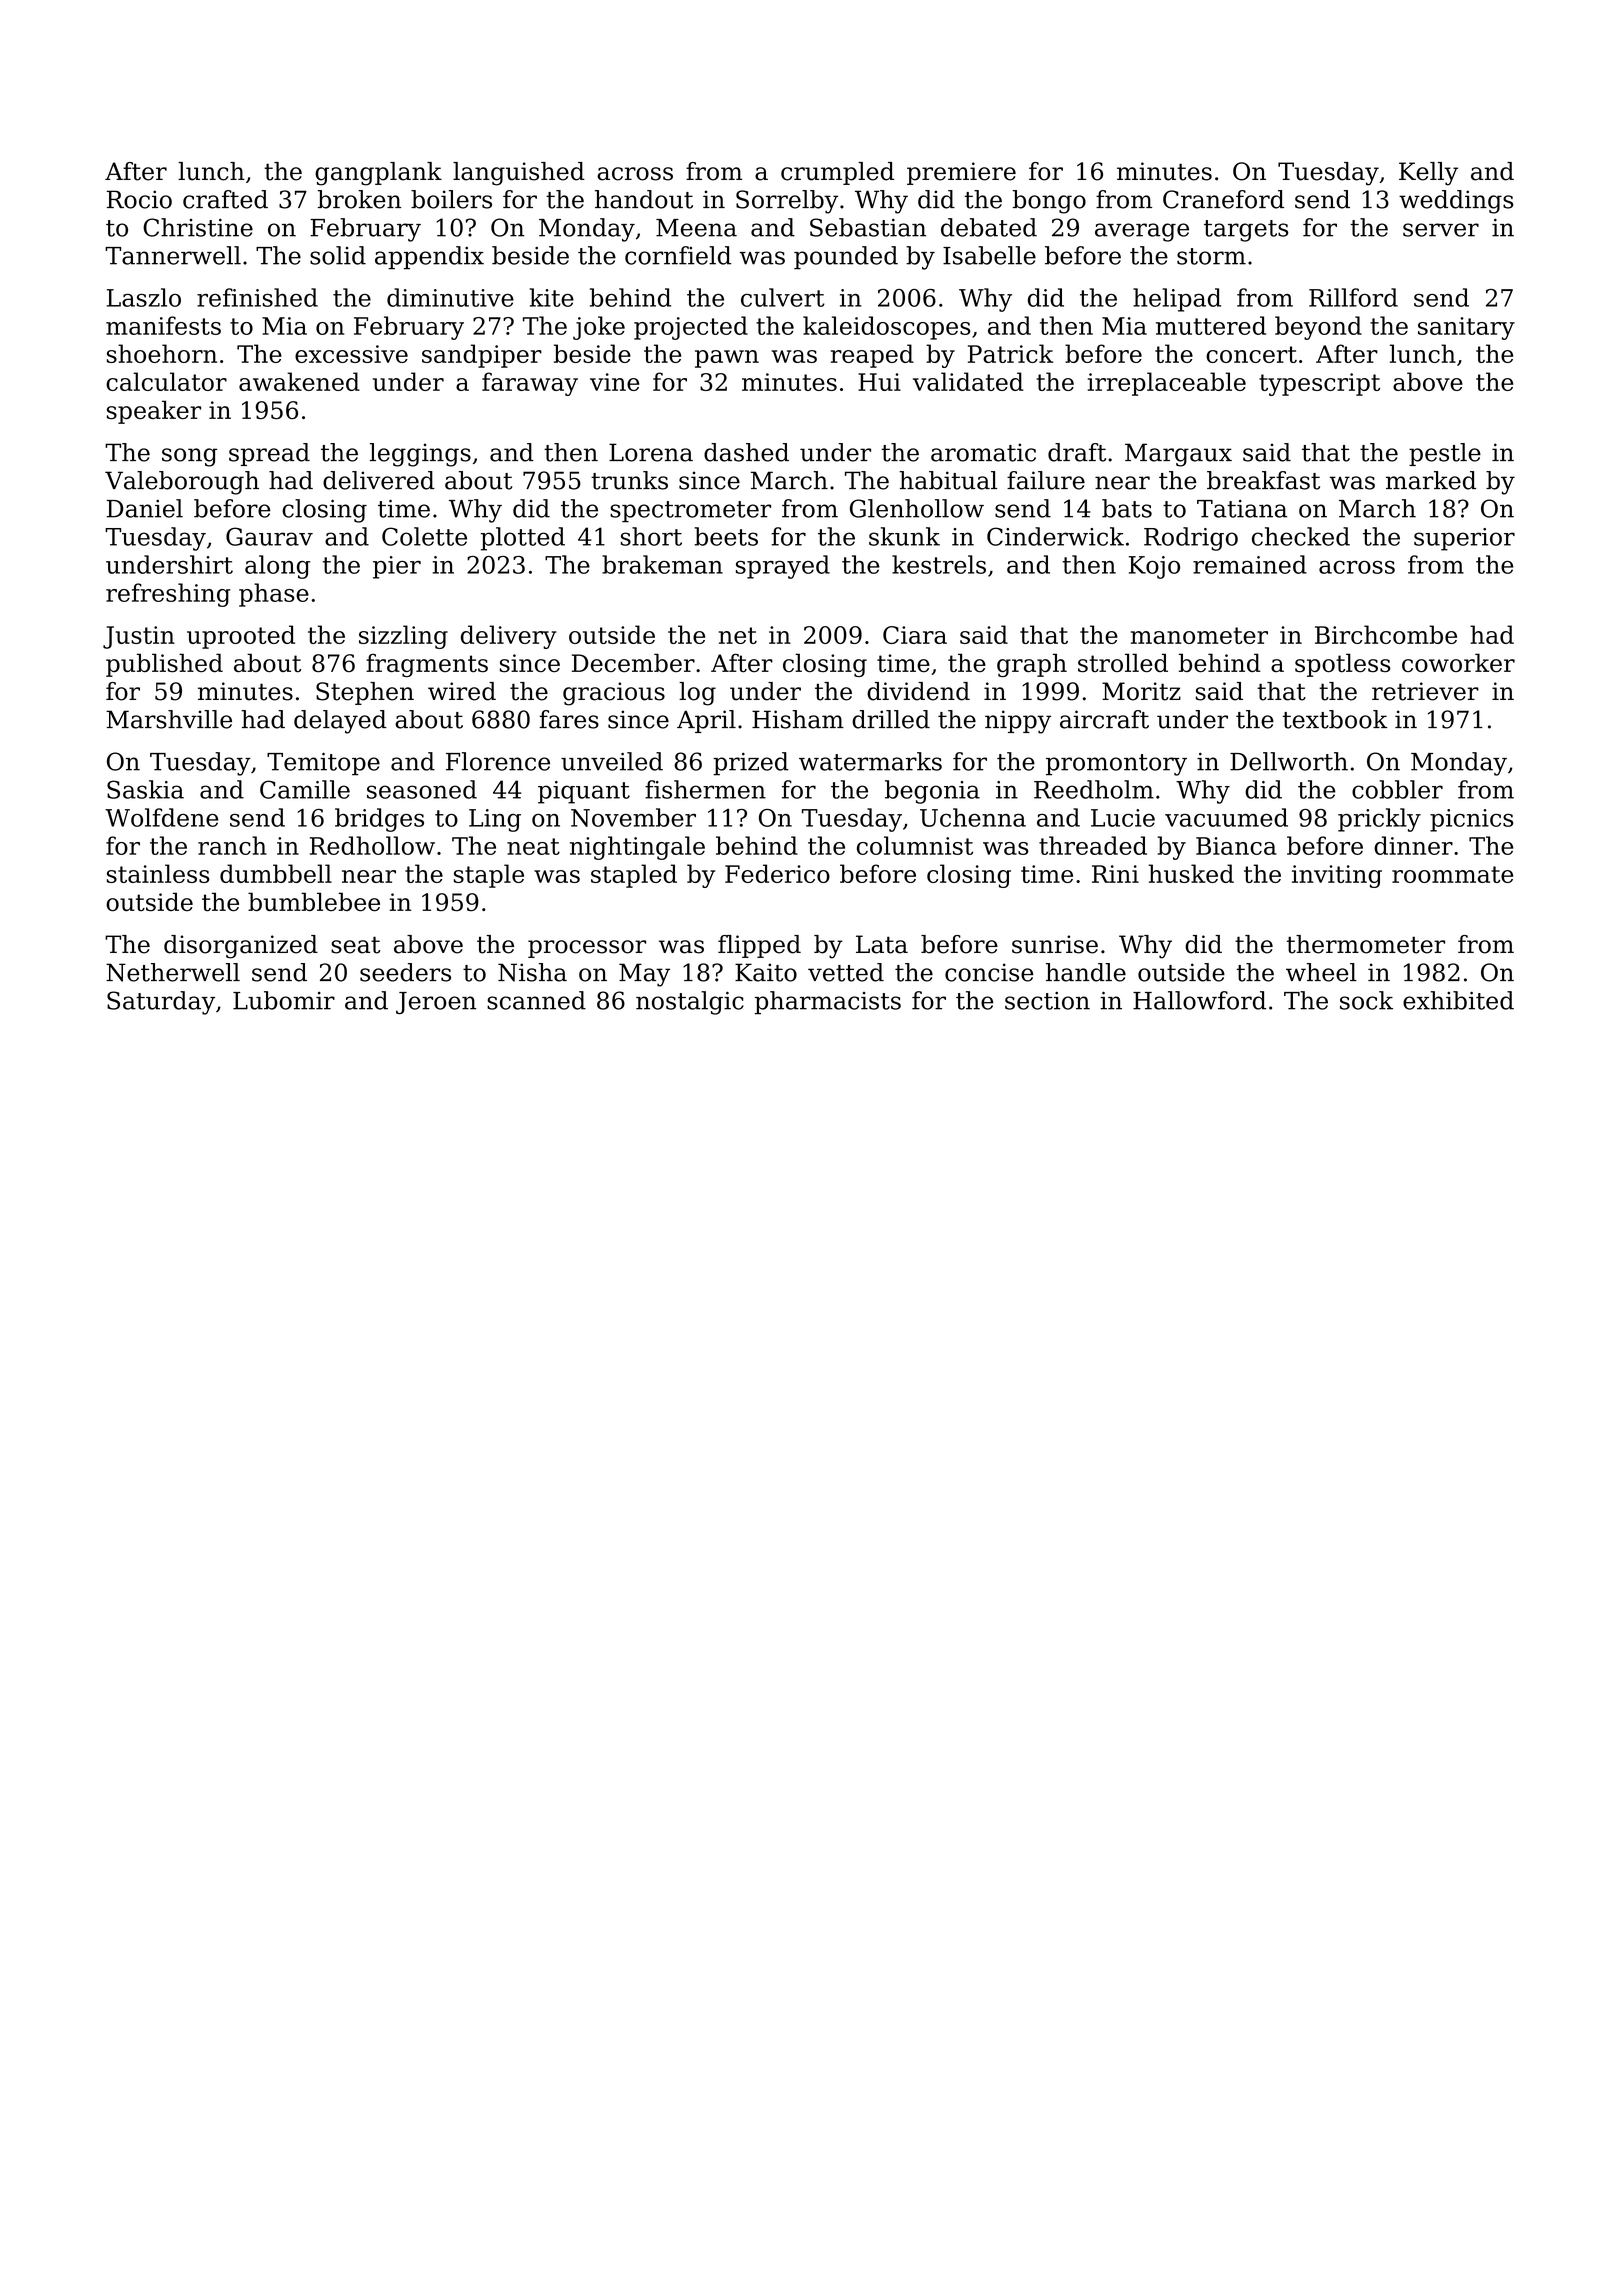 This document has height=2292, width=1620. I want to click on seat, so click(355, 945).
